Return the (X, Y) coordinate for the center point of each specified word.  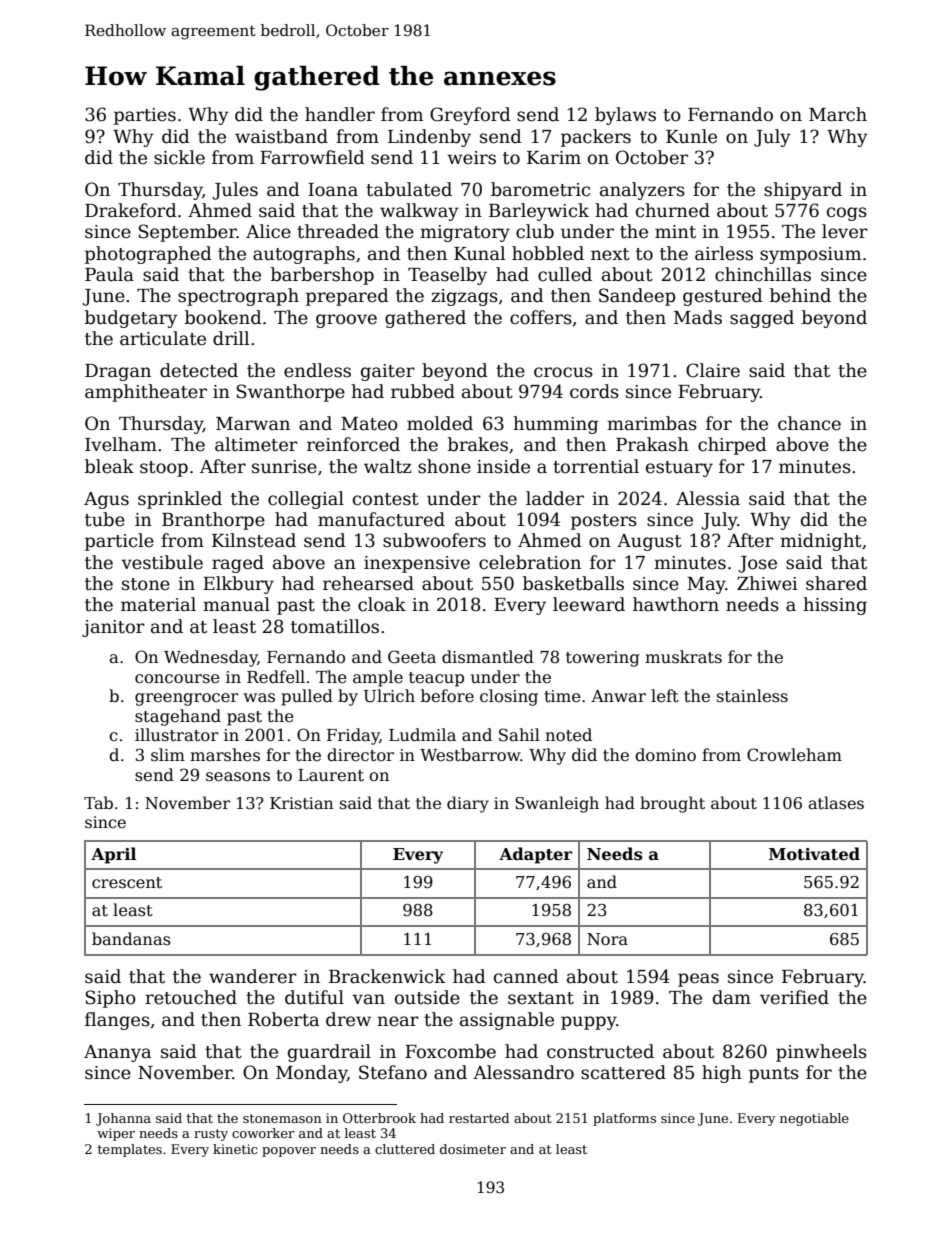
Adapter (535, 855)
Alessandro (523, 1072)
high (722, 1074)
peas (698, 980)
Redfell (276, 677)
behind (800, 295)
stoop (164, 469)
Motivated (814, 854)
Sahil (519, 735)
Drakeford (131, 210)
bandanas (131, 939)
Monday (311, 1074)
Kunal (479, 253)
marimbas (652, 423)
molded (440, 423)
